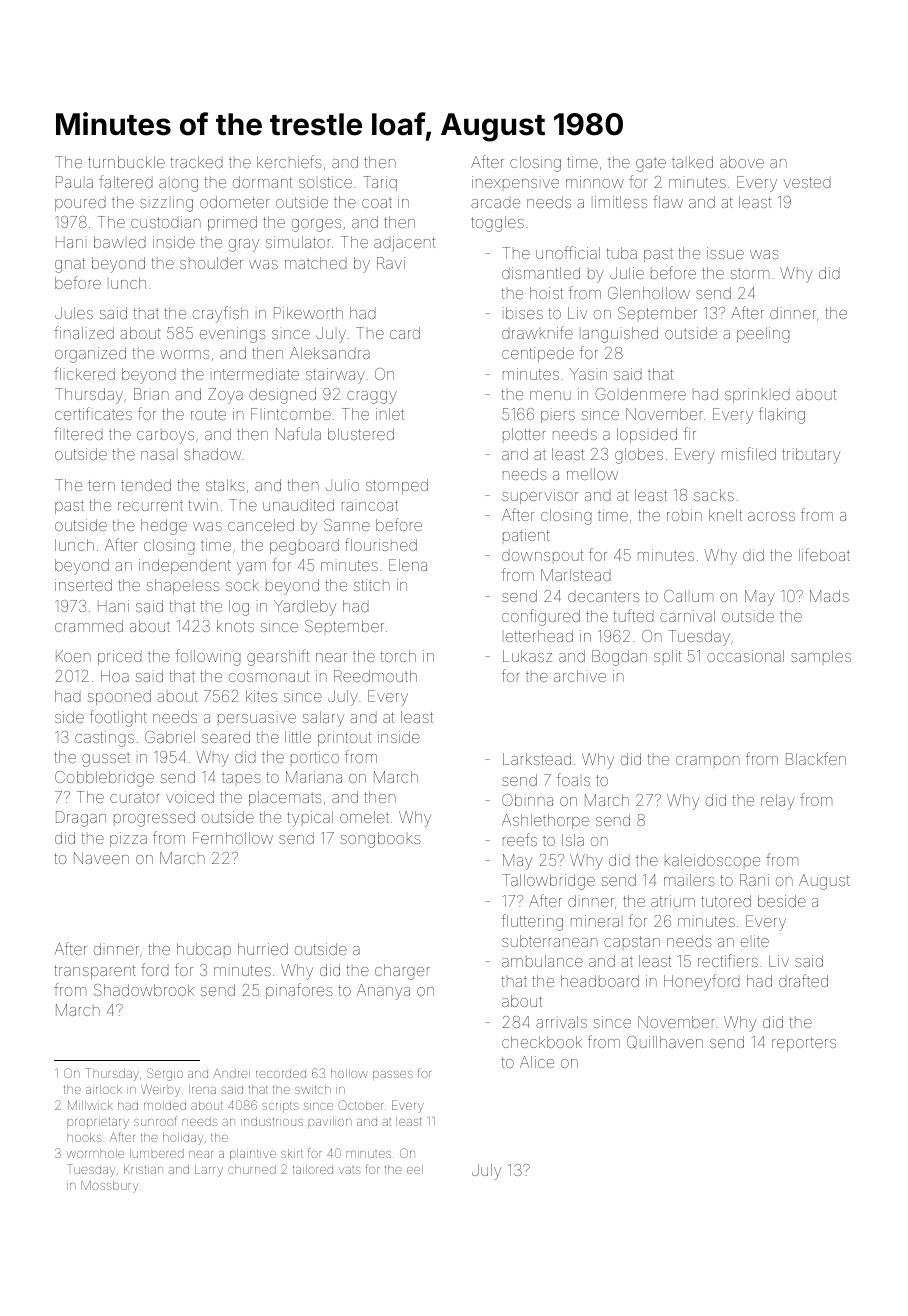 The height and width of the screenshot is (1316, 908). Describe the element at coordinates (397, 486) in the screenshot. I see `stomped` at that location.
